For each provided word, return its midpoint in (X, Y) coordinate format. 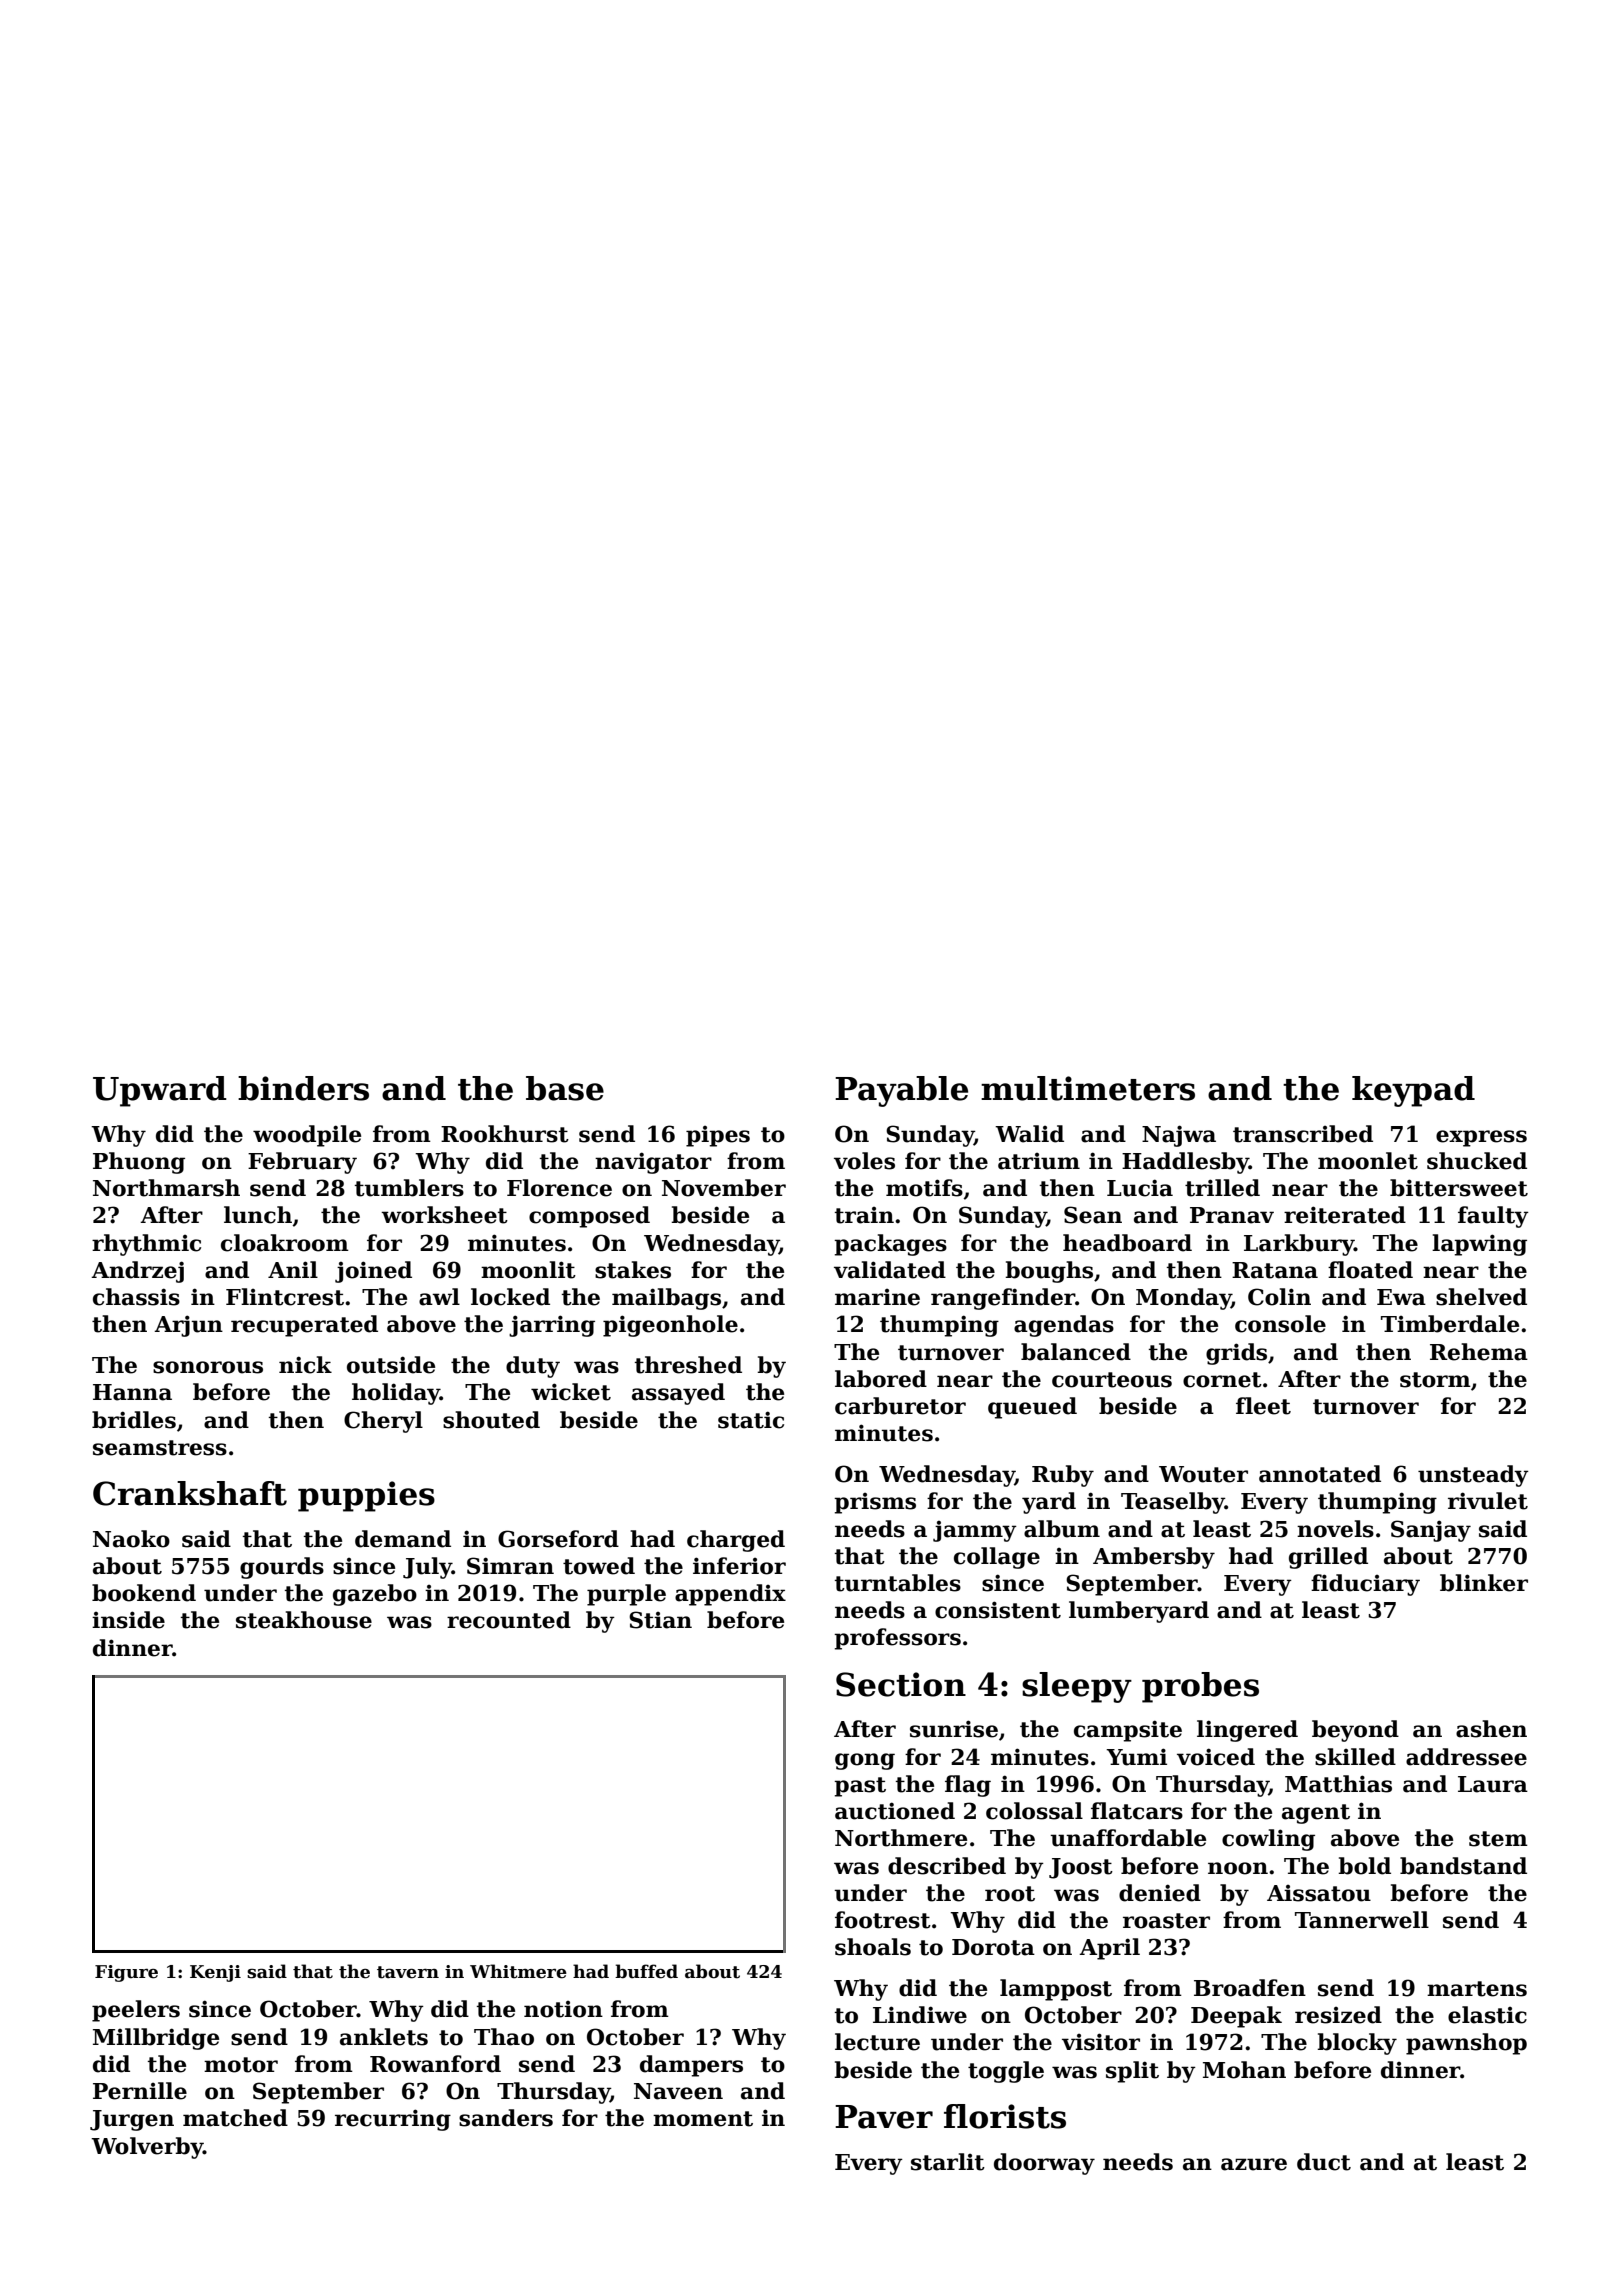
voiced (1216, 1757)
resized (1338, 2015)
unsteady (1473, 1476)
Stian (660, 1620)
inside (128, 1620)
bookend (144, 1593)
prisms (875, 1503)
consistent (998, 1610)
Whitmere (518, 1971)
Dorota (993, 1947)
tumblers (409, 1188)
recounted (509, 1620)
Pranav (1232, 1215)
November (724, 1188)
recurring (393, 2120)
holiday (396, 1394)
